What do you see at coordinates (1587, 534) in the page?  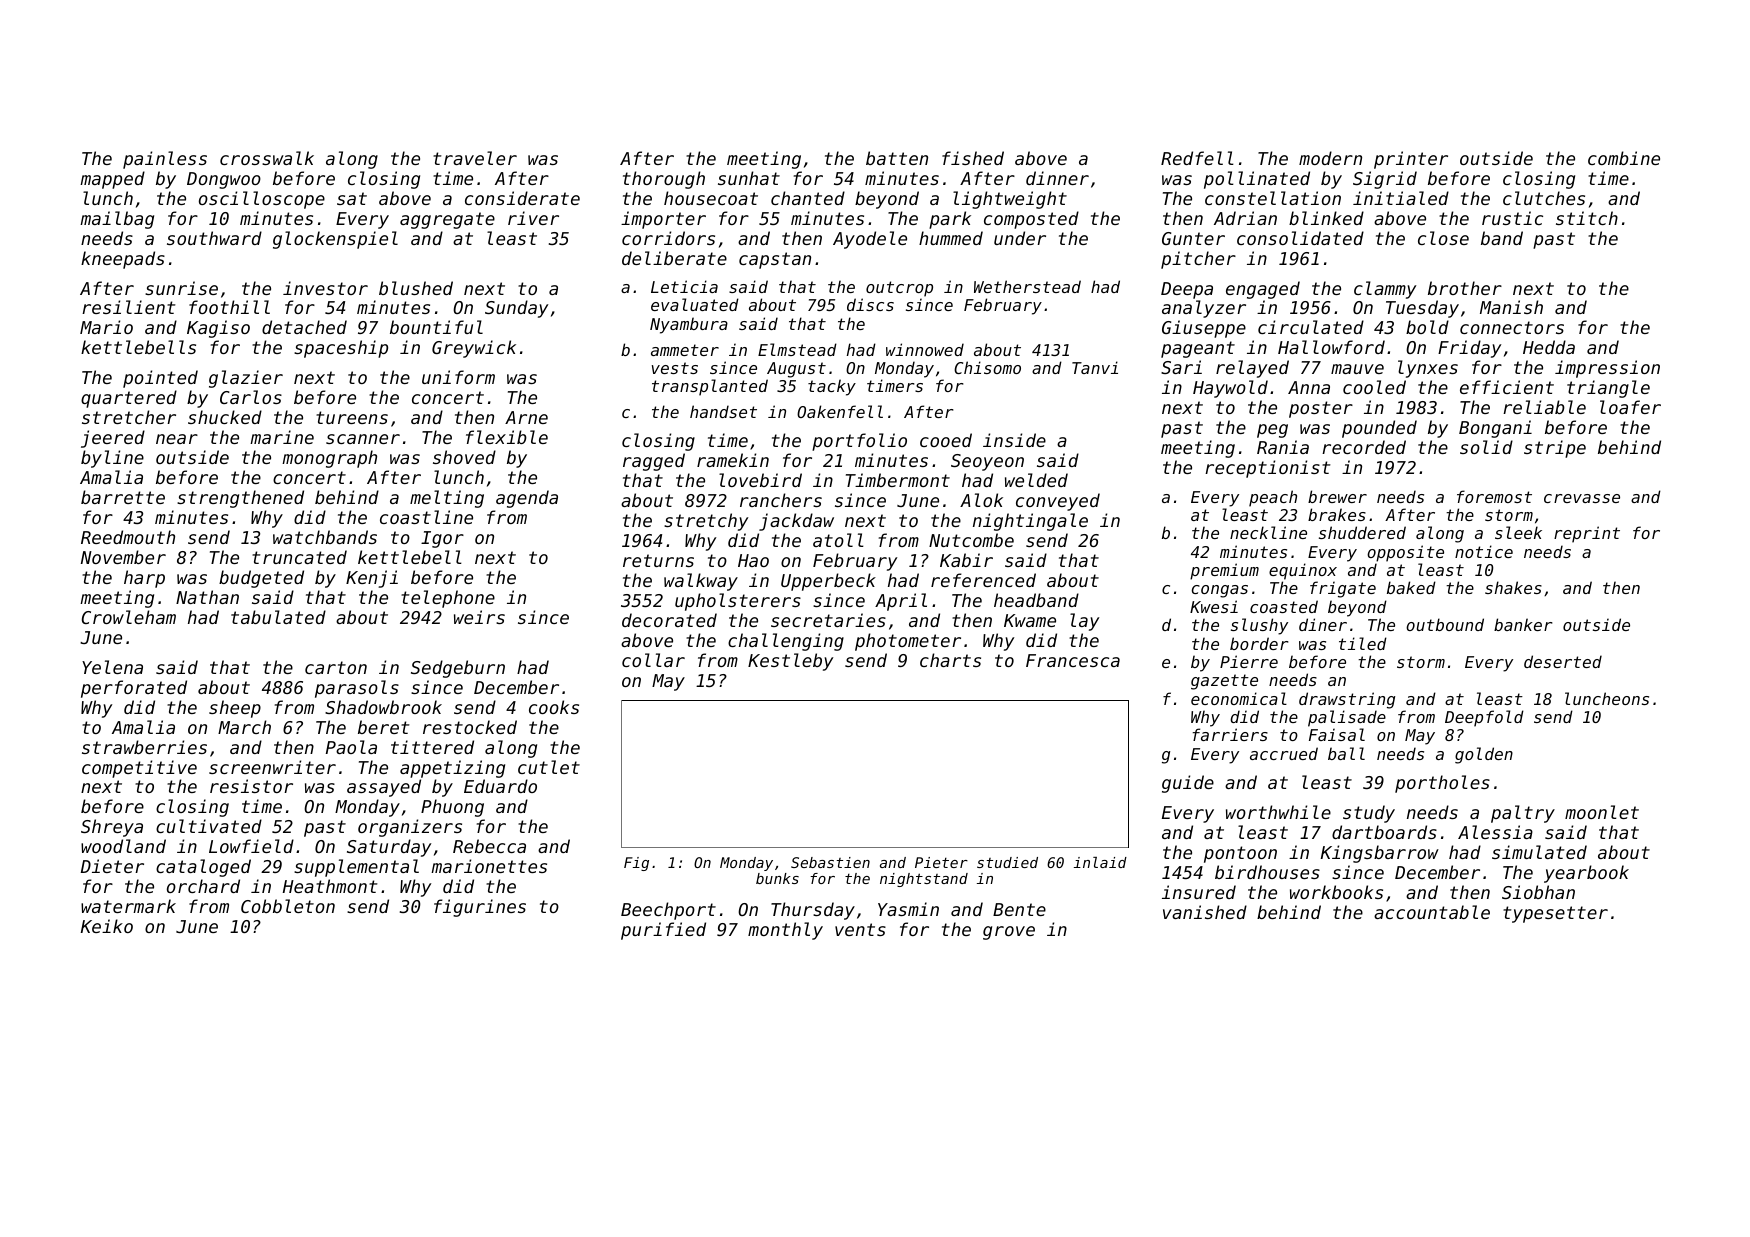 I see `reprint` at bounding box center [1587, 534].
